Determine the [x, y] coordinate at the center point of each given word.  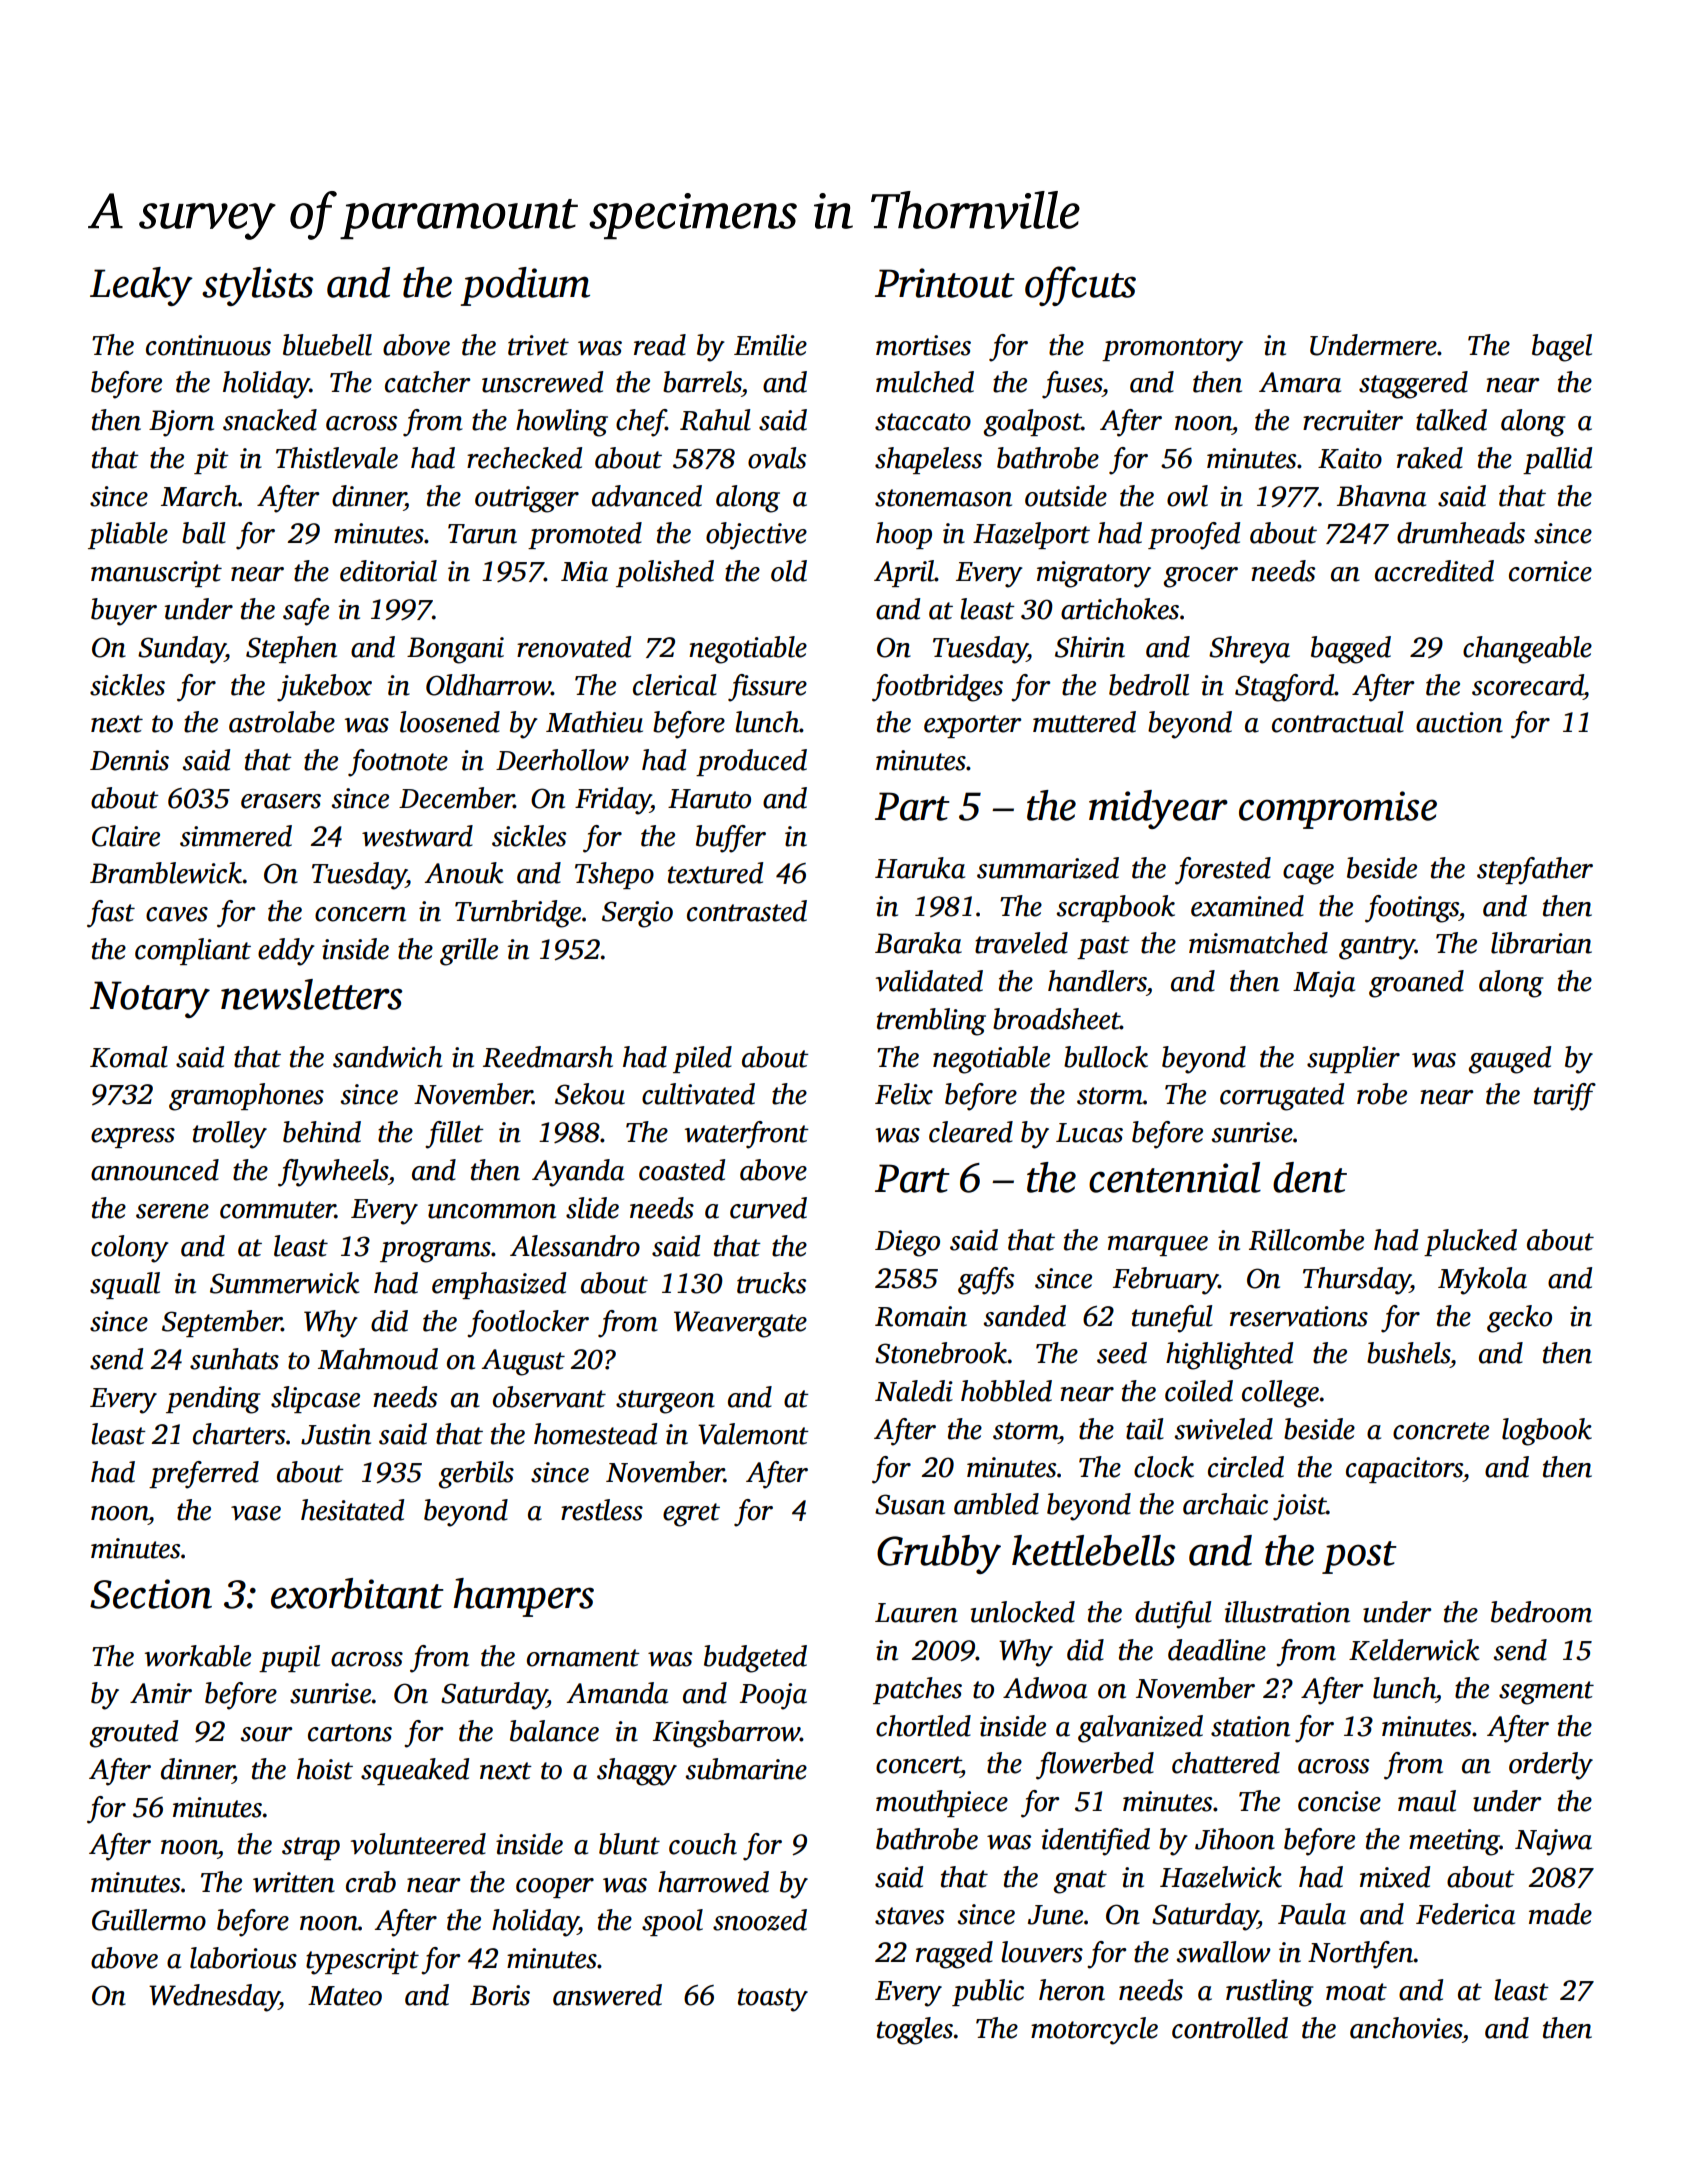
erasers [281, 801]
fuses [1072, 385]
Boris [500, 1995]
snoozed [760, 1920]
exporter [972, 726]
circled [1246, 1467]
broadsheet [1056, 1019]
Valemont [753, 1434]
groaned [1416, 984]
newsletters [311, 994]
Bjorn [181, 423]
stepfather [1535, 871]
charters [239, 1434]
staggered [1413, 385]
